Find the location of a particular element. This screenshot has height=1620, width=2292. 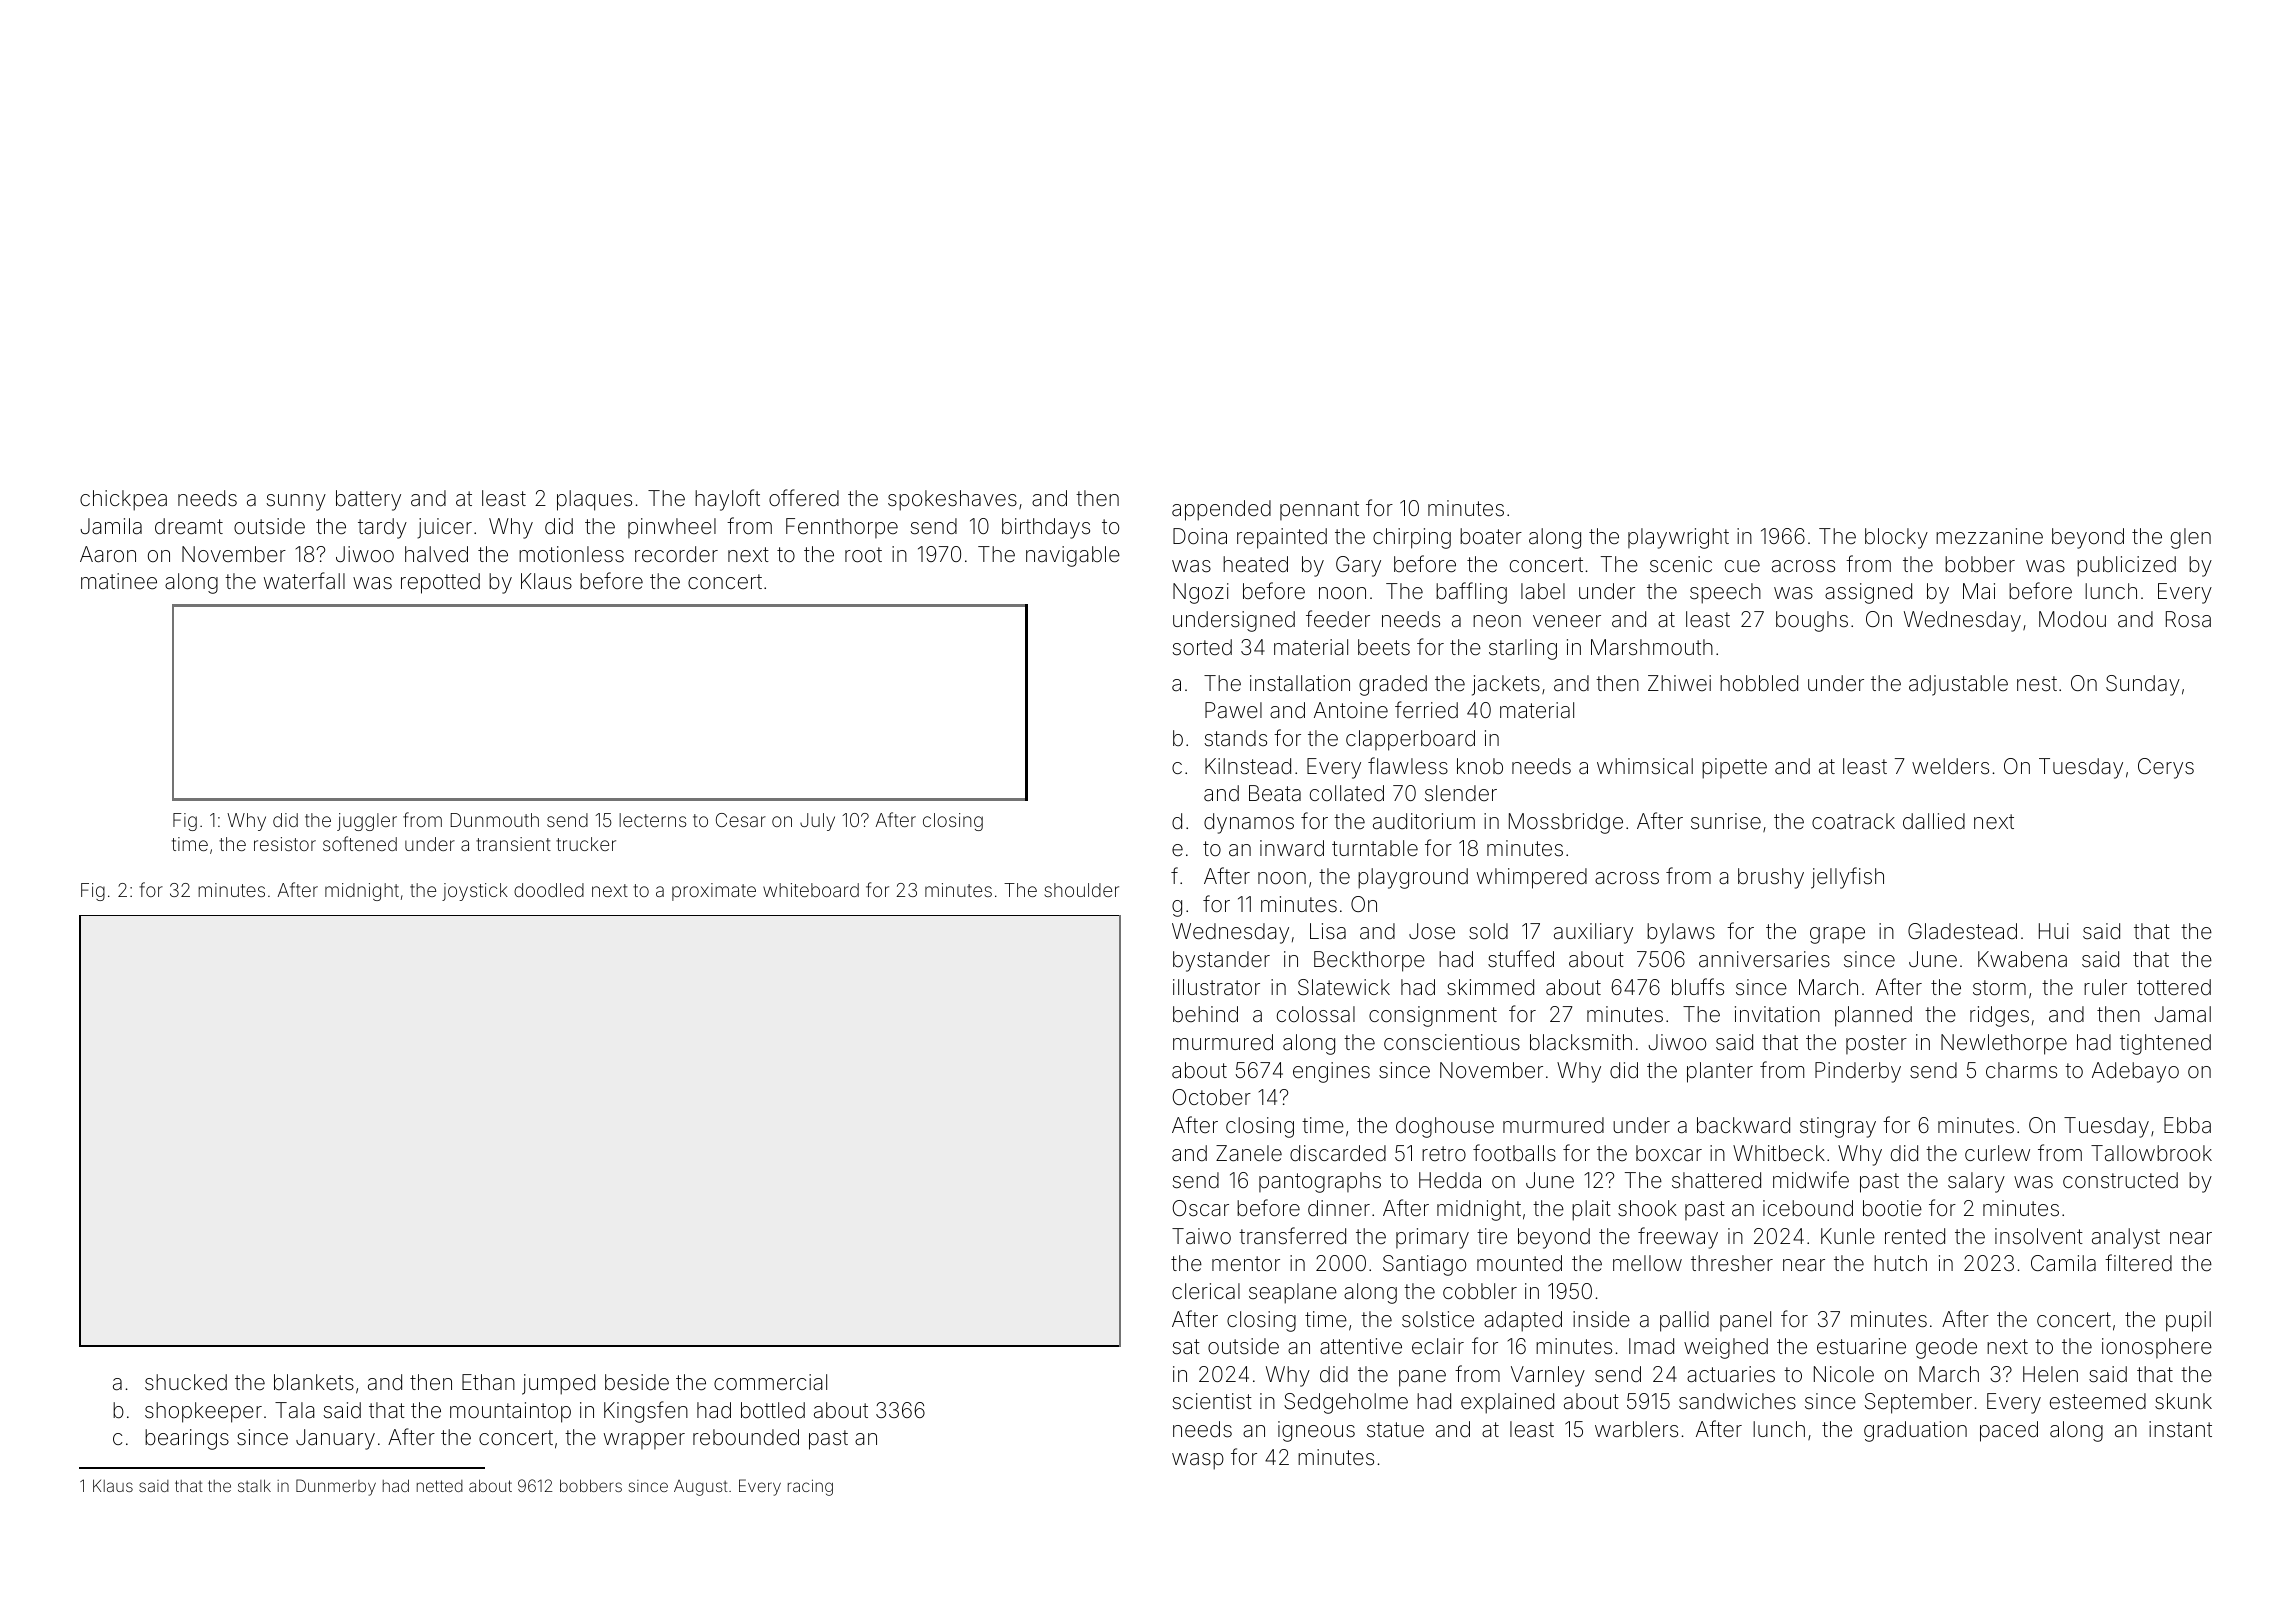

pallid is located at coordinates (1684, 1321).
